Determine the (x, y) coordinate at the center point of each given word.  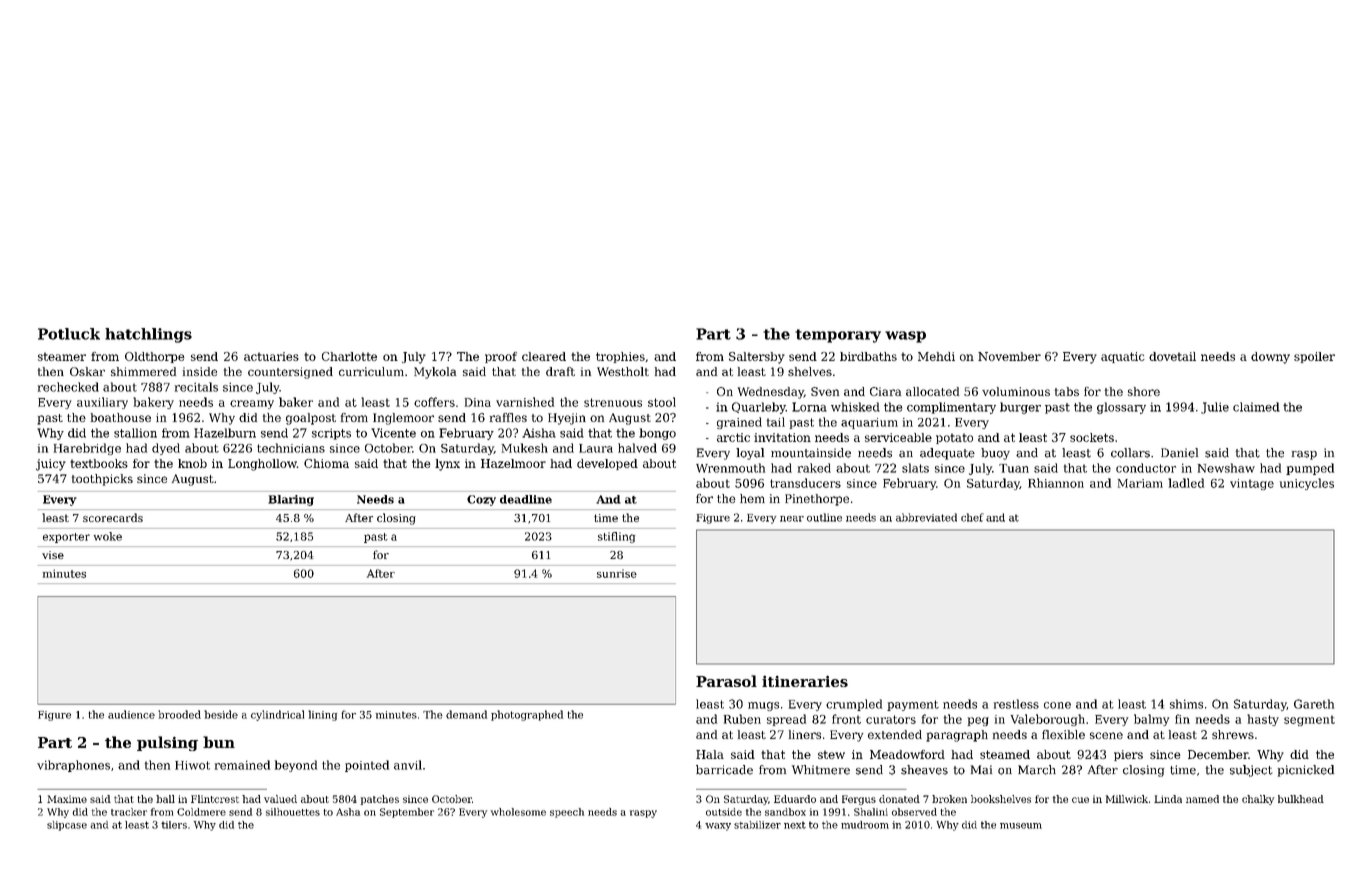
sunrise (617, 573)
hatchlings (148, 335)
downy (1270, 358)
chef (972, 517)
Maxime (67, 799)
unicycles (1307, 484)
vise (53, 555)
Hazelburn (225, 433)
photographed (527, 715)
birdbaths (868, 356)
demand (466, 714)
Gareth (1314, 704)
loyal (750, 454)
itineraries (805, 681)
